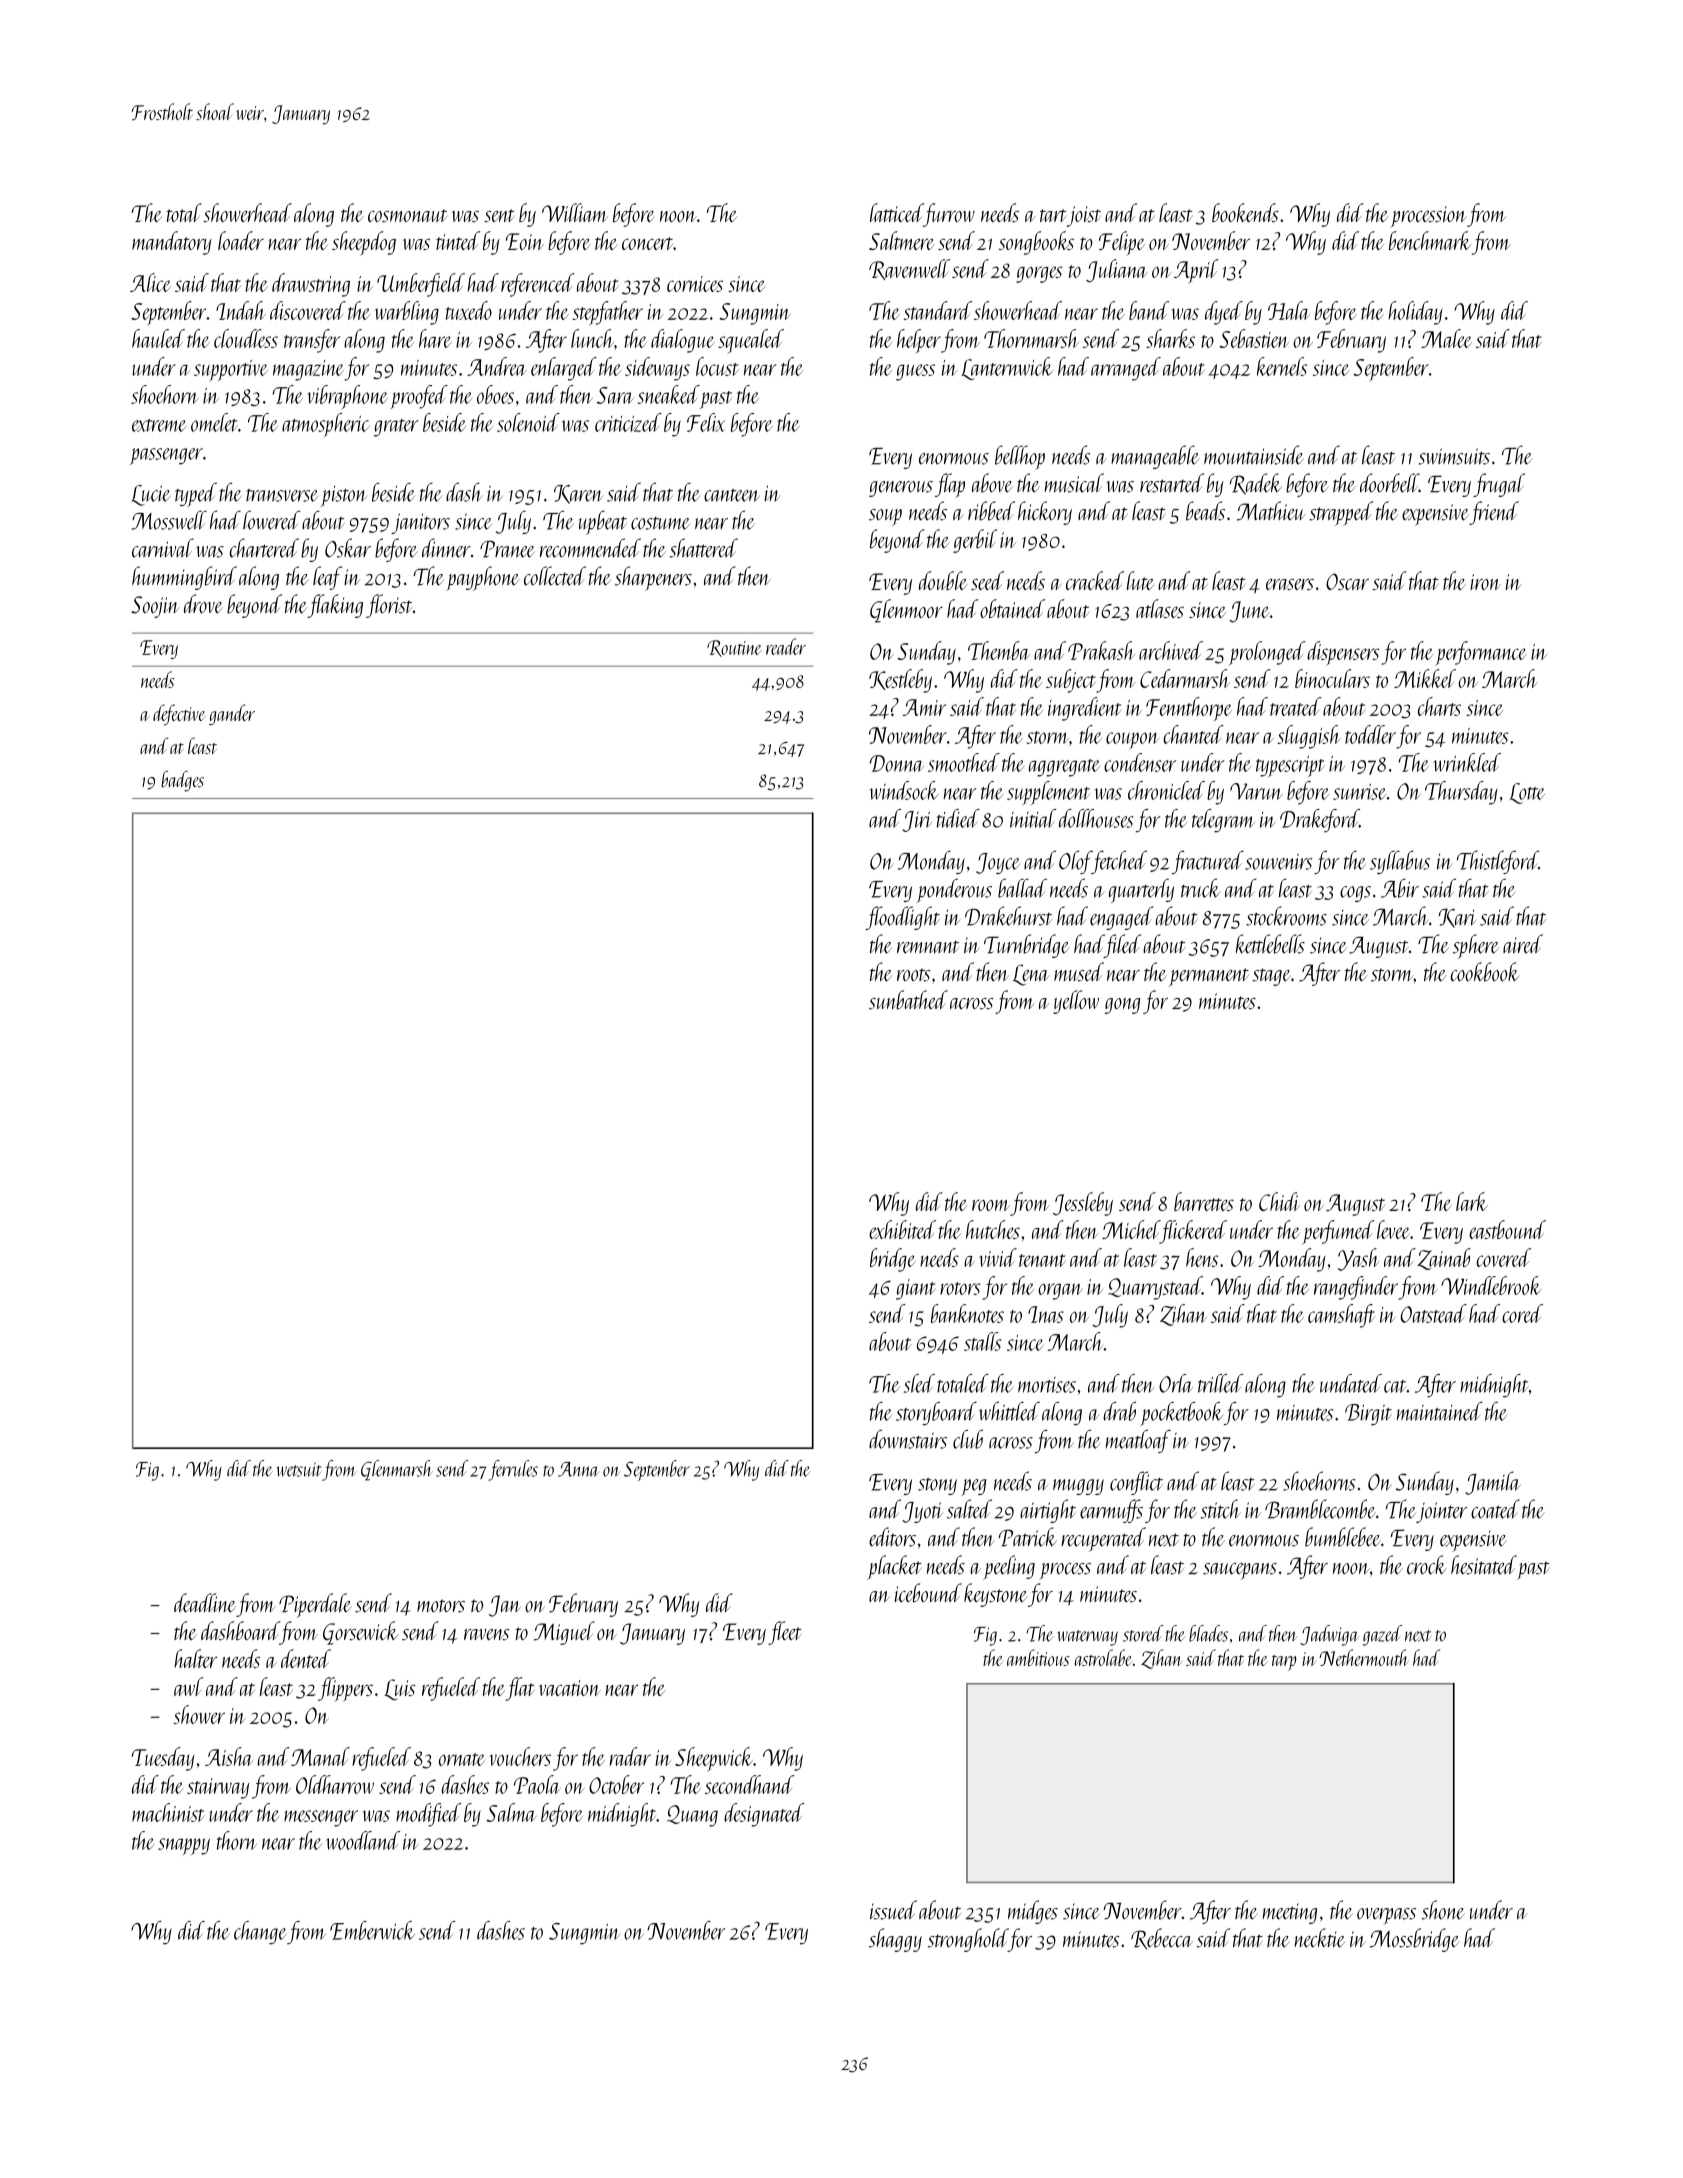 The image size is (1683, 2178). I want to click on remnant, so click(928, 947).
